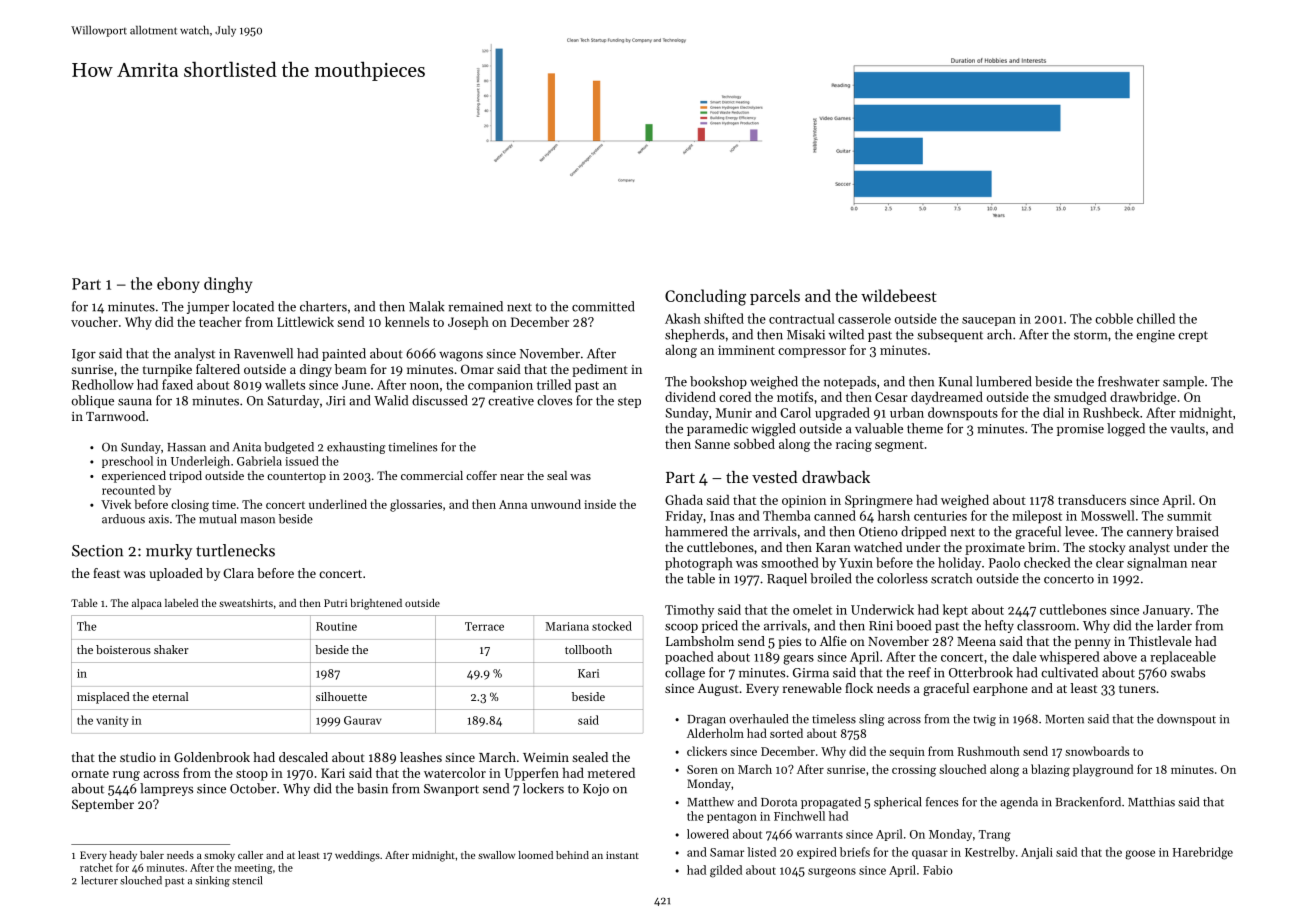 The height and width of the screenshot is (924, 1308). I want to click on kept, so click(955, 610).
